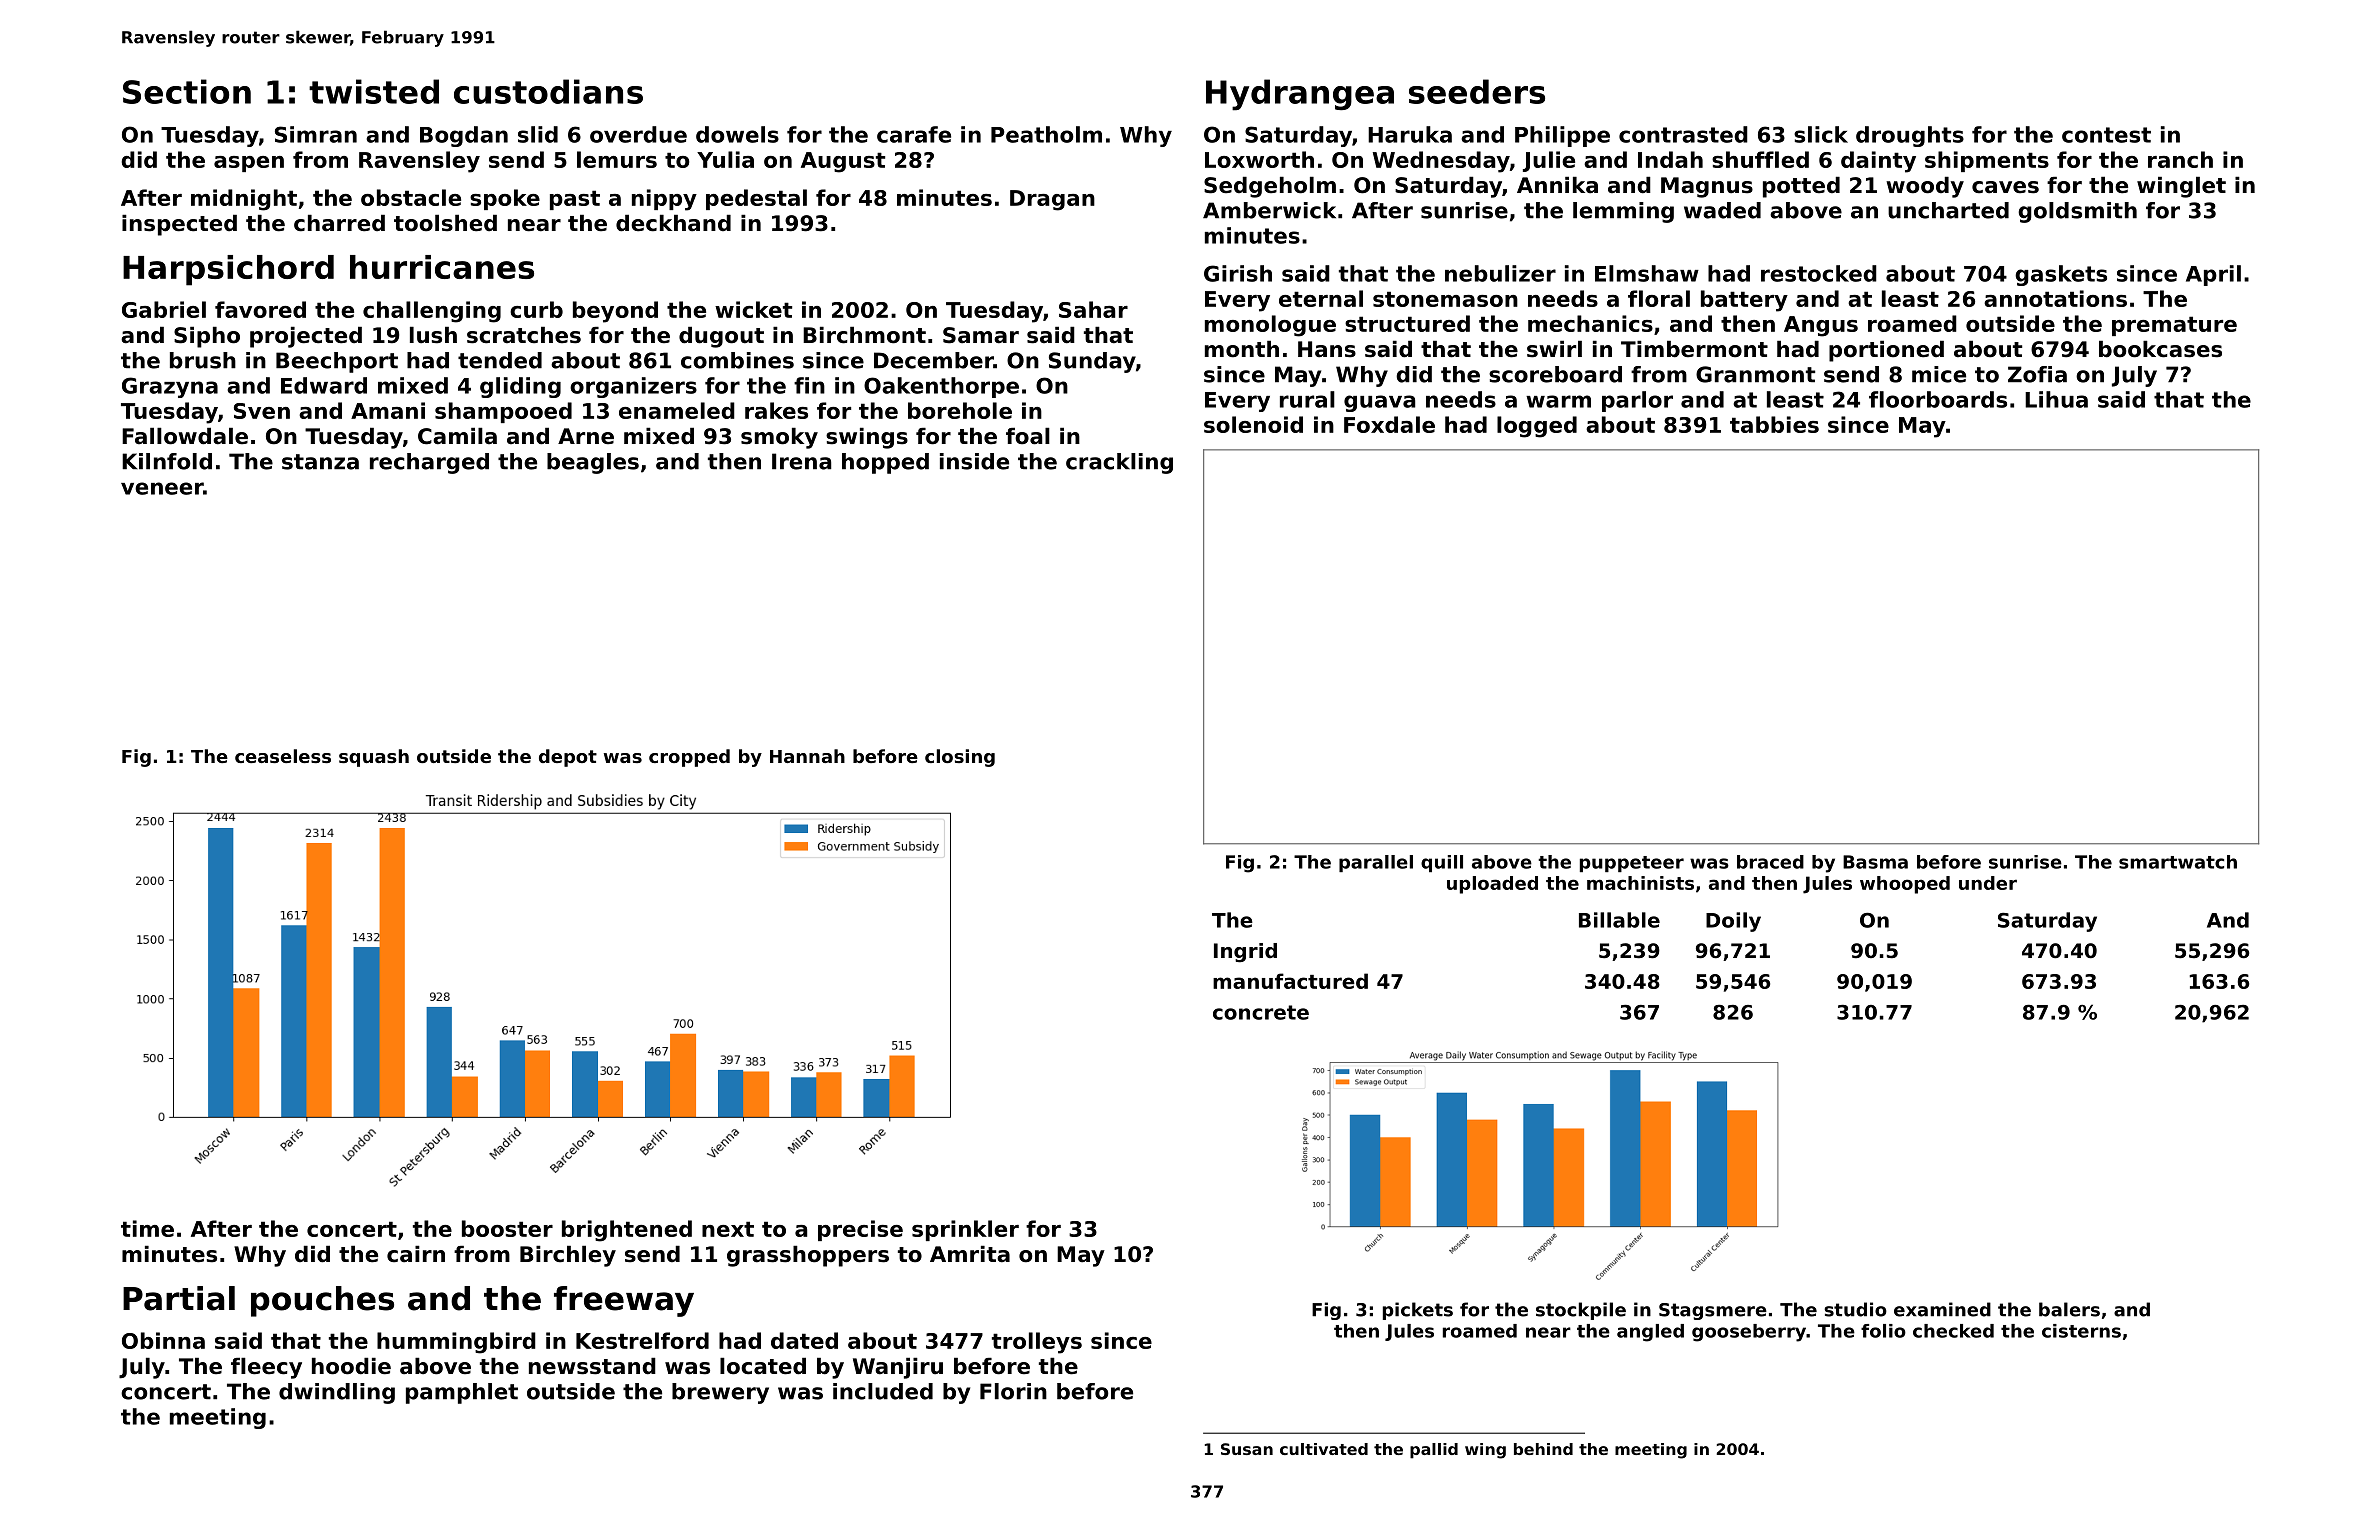  I want to click on Susan, so click(1247, 1449).
